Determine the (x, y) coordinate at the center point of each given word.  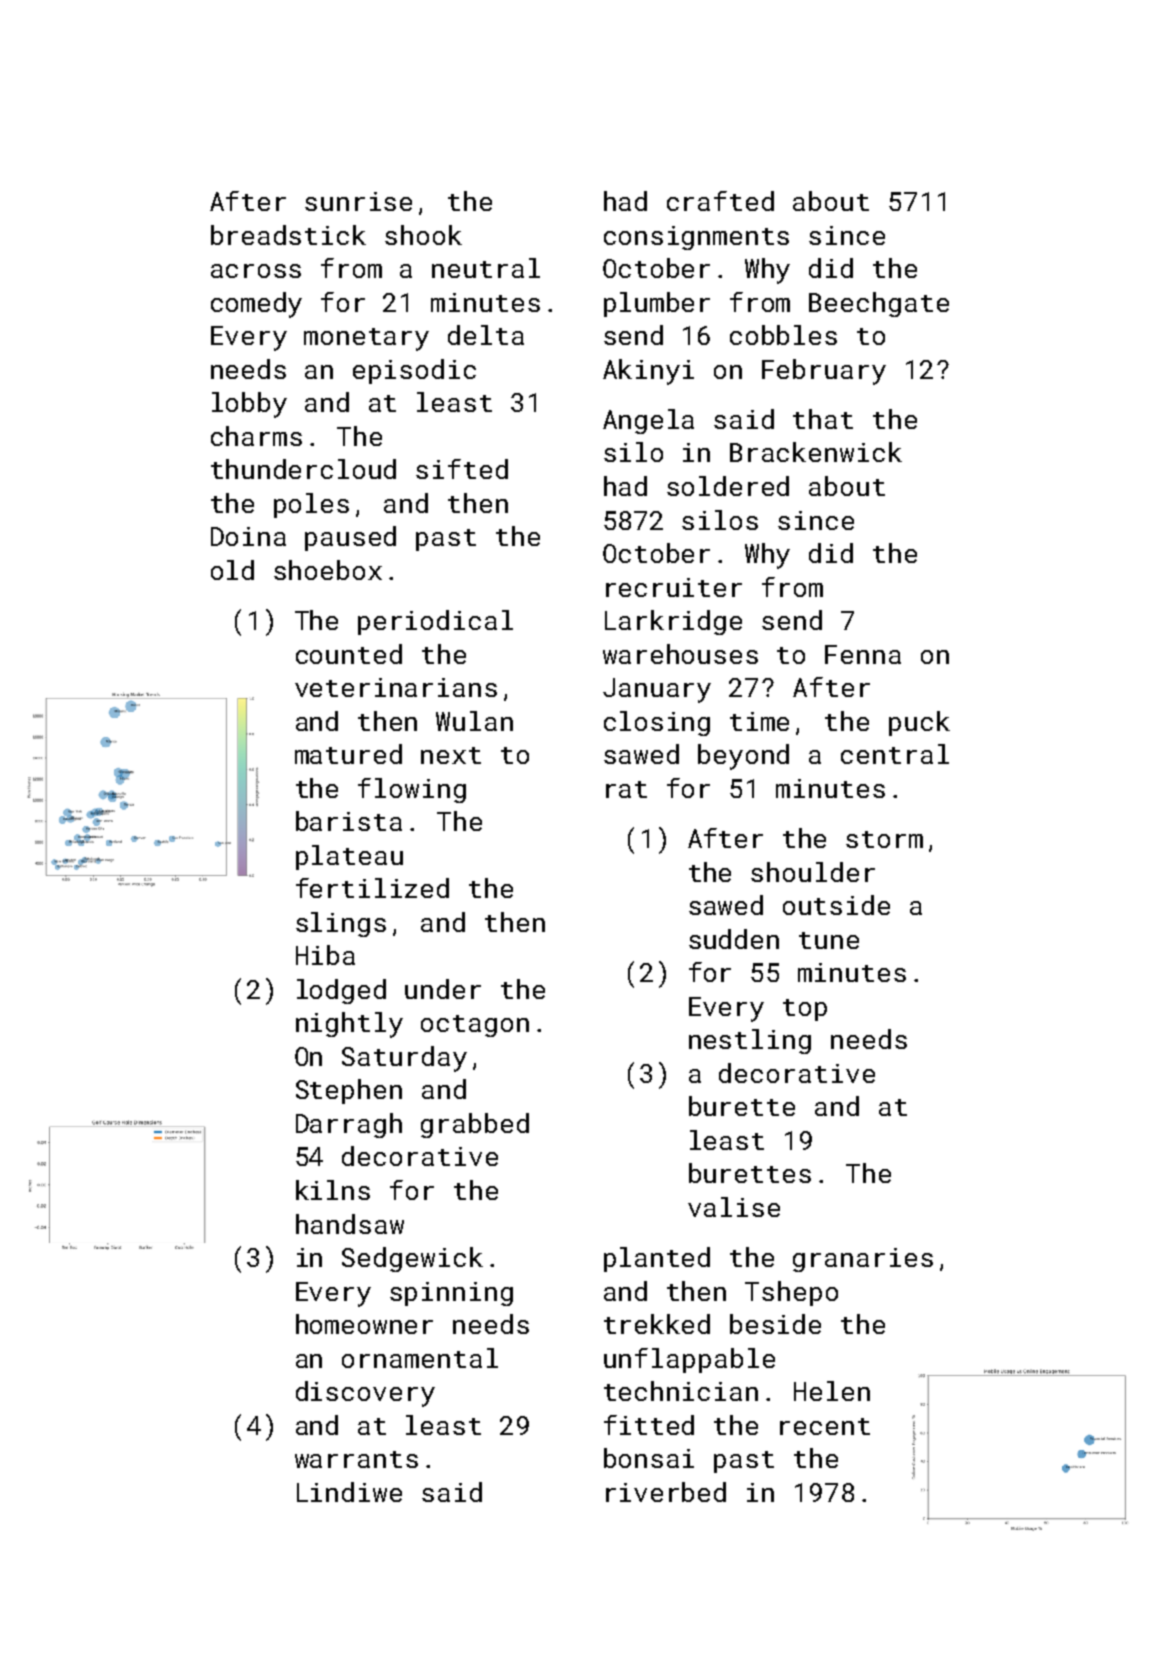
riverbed (666, 1492)
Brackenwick (816, 452)
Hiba (325, 955)
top (805, 1010)
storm (884, 839)
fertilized (372, 888)
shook (423, 235)
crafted (720, 201)
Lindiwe (349, 1492)
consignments (696, 238)
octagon (475, 1026)
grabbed (475, 1125)
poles (311, 505)
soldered (728, 486)
